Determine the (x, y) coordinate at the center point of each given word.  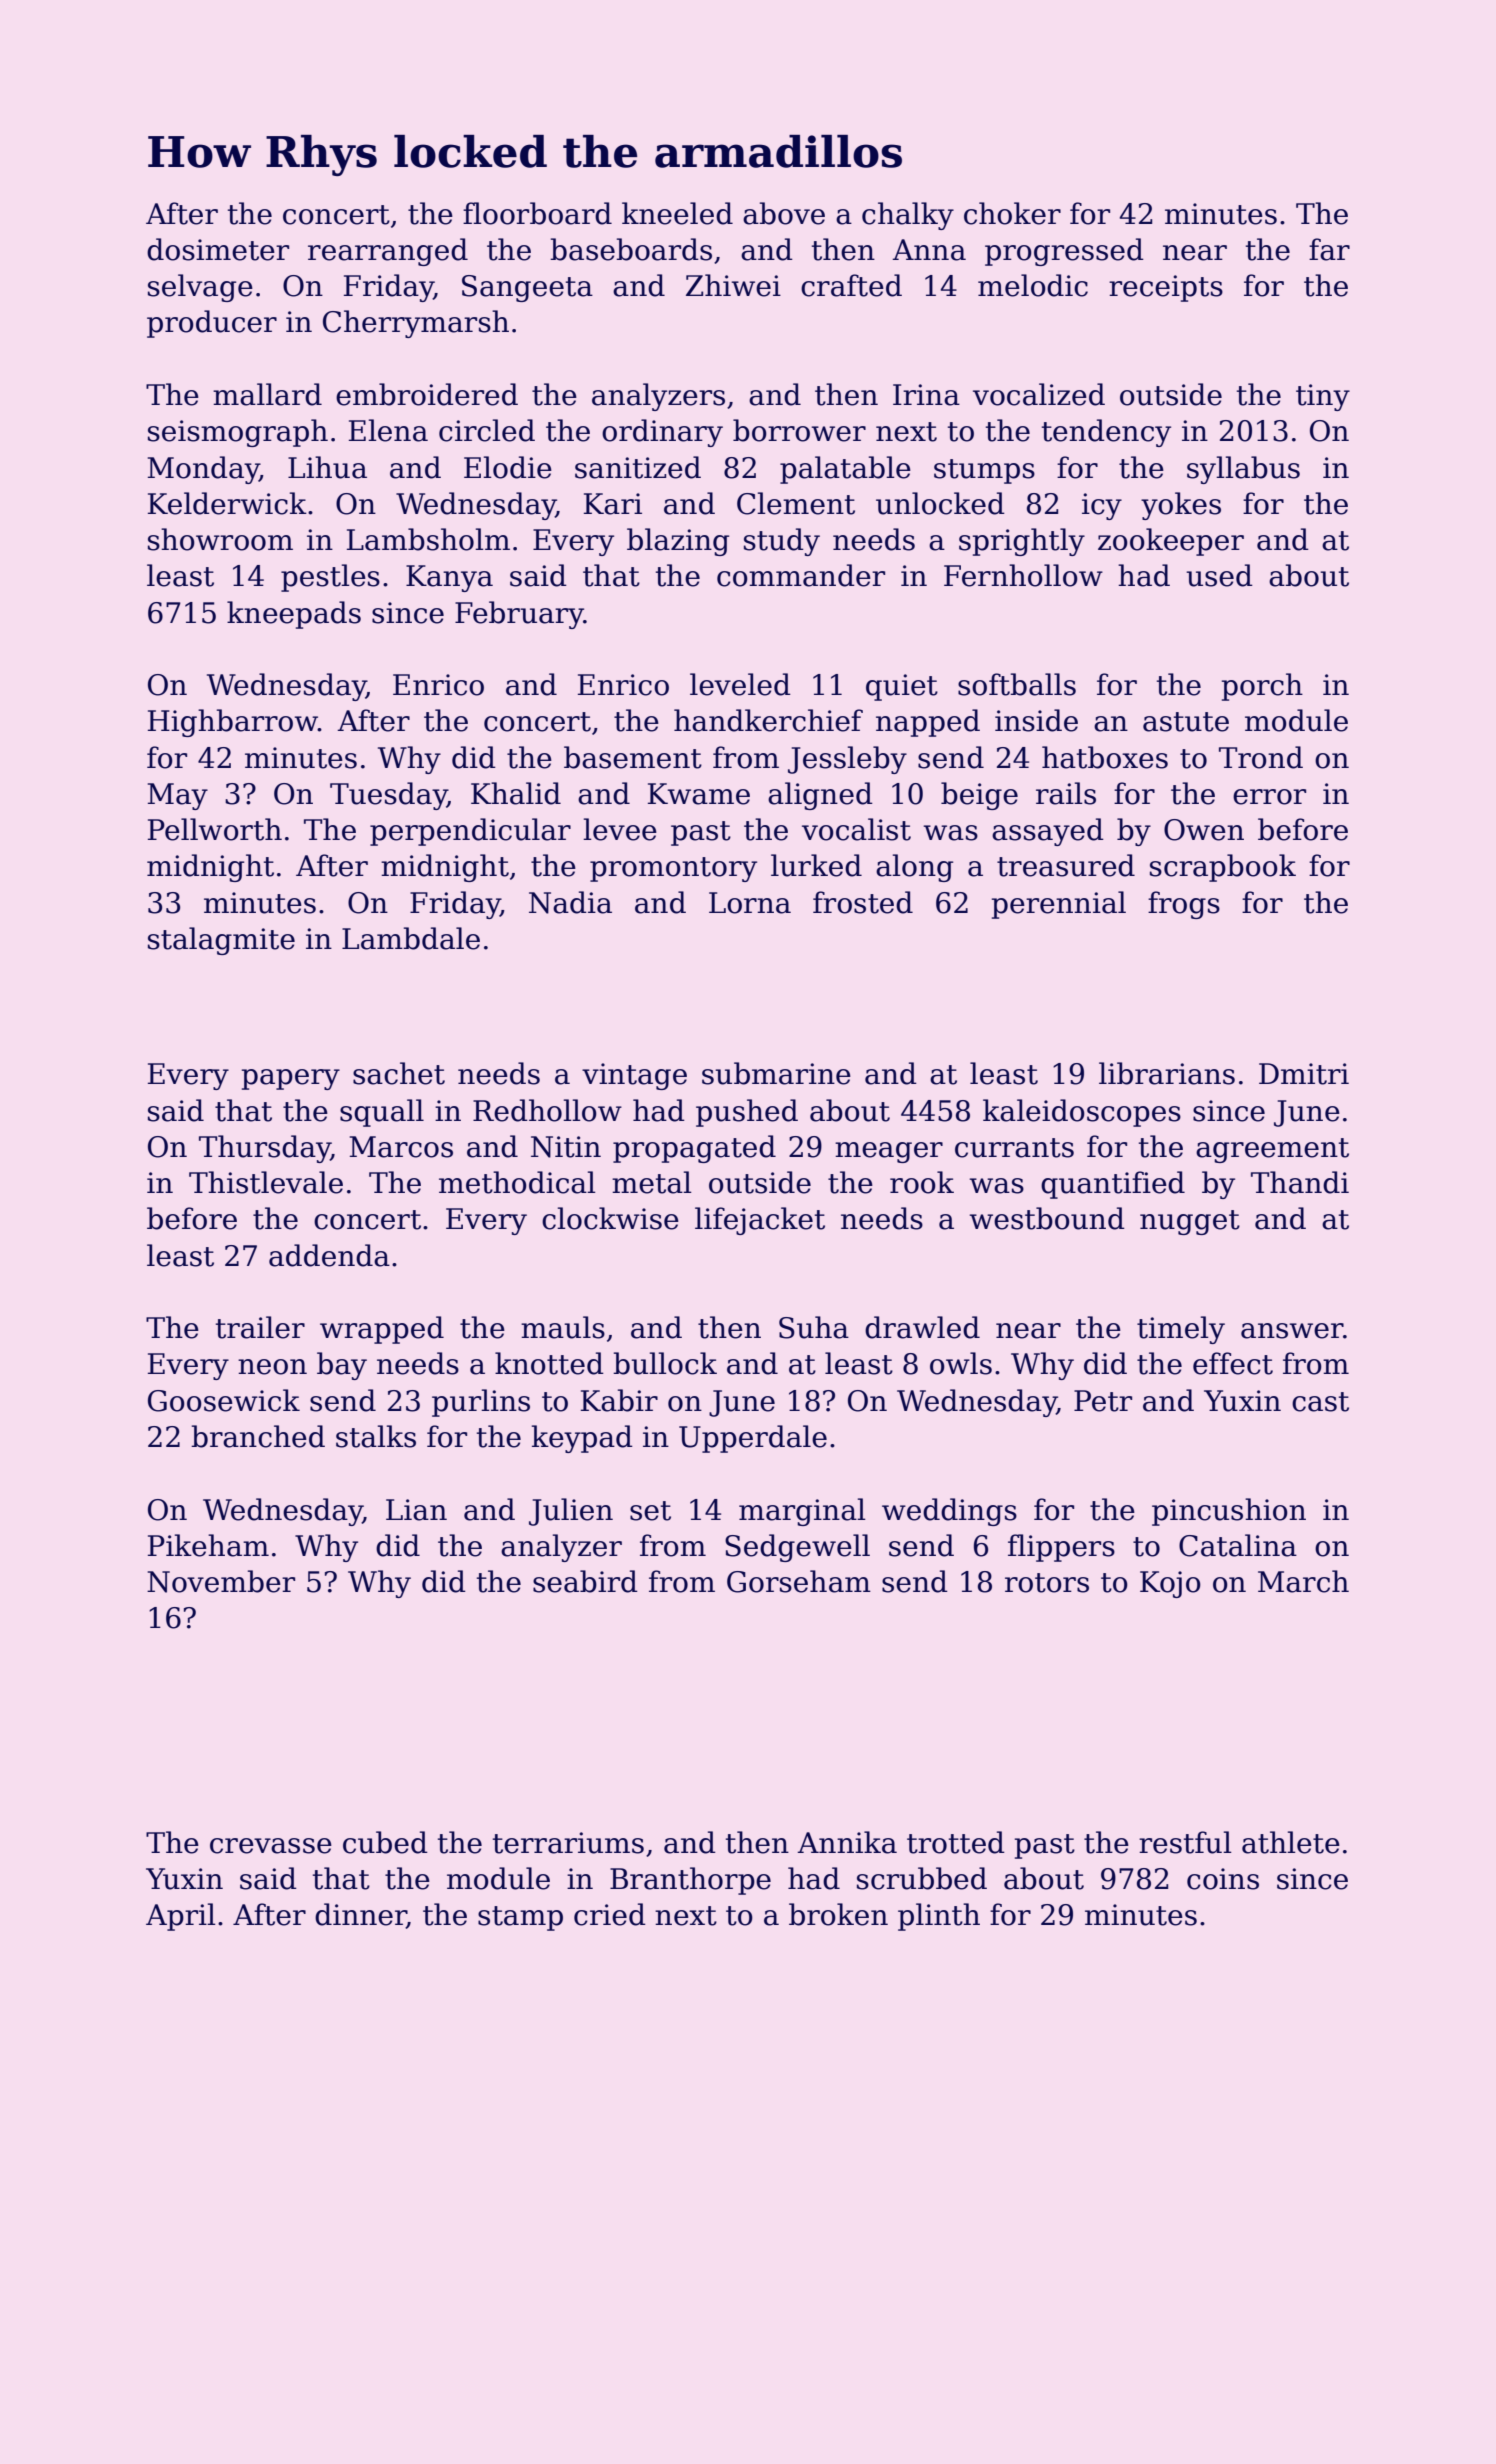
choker (1012, 213)
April (181, 1917)
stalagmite (221, 941)
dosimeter (218, 249)
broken (838, 1914)
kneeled (677, 213)
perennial (1059, 905)
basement (633, 757)
